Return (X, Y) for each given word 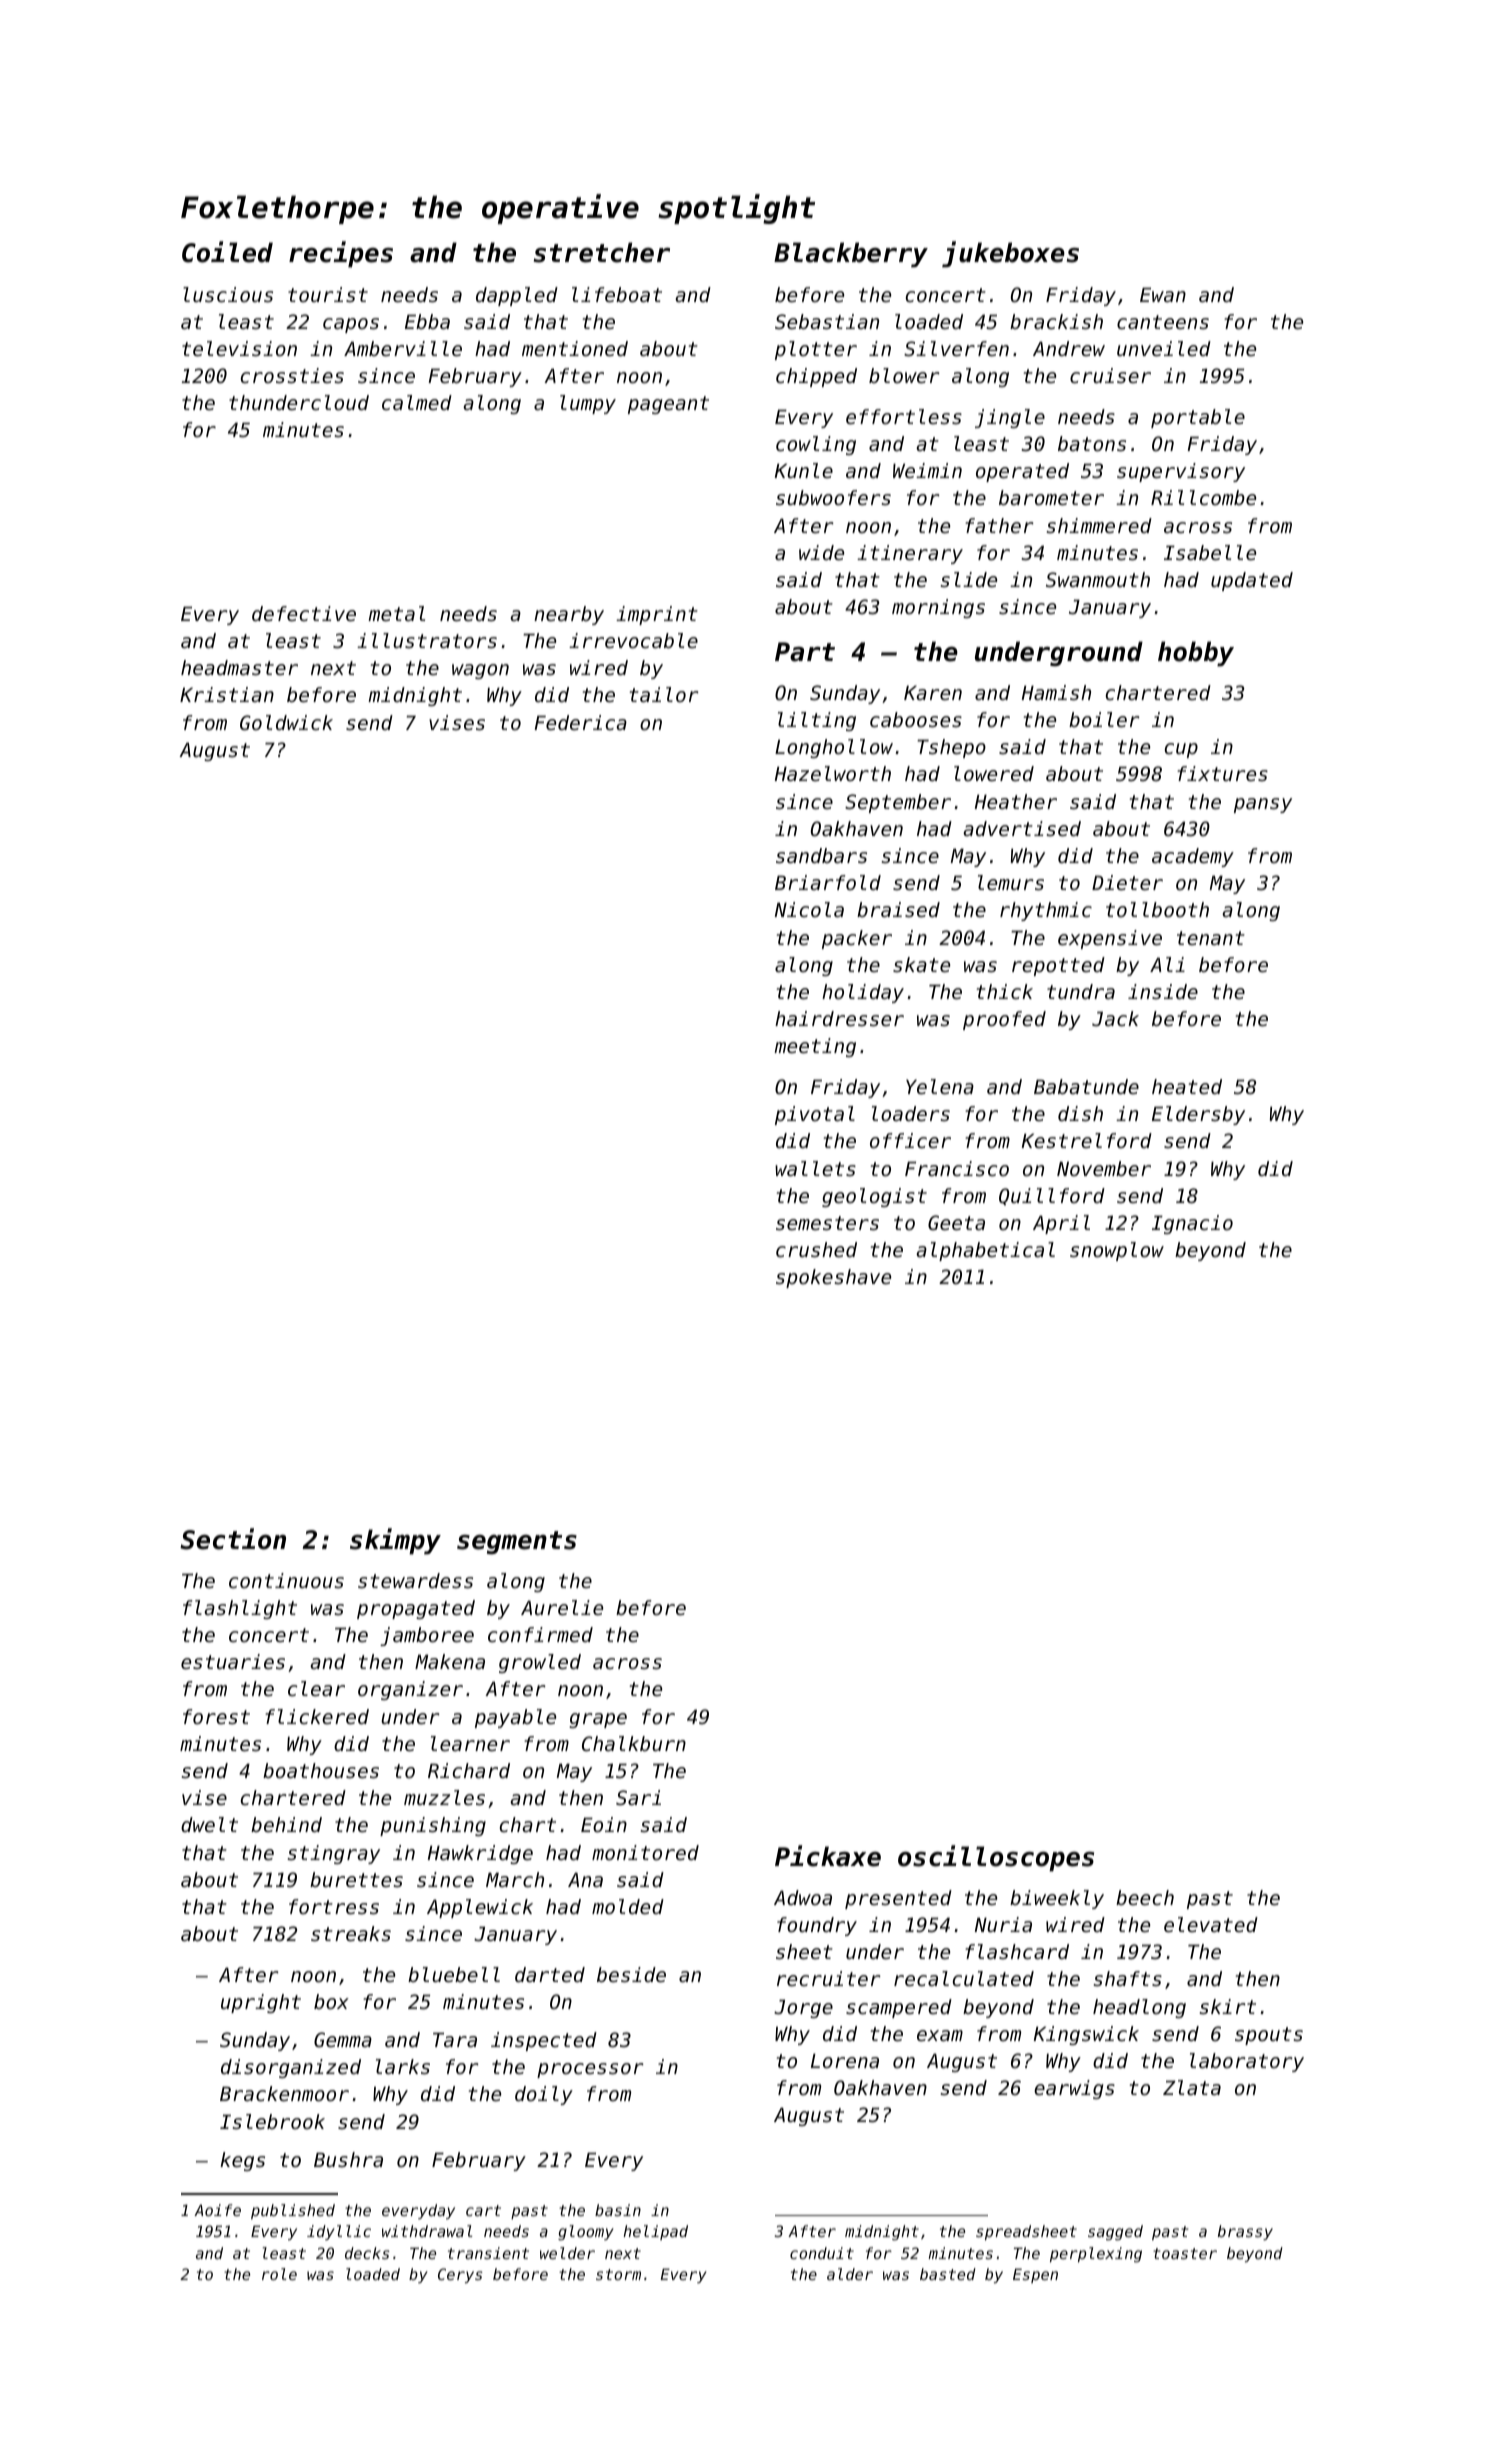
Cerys (460, 2275)
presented (898, 1899)
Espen (1035, 2275)
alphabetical (985, 1251)
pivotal (815, 1115)
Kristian (227, 695)
